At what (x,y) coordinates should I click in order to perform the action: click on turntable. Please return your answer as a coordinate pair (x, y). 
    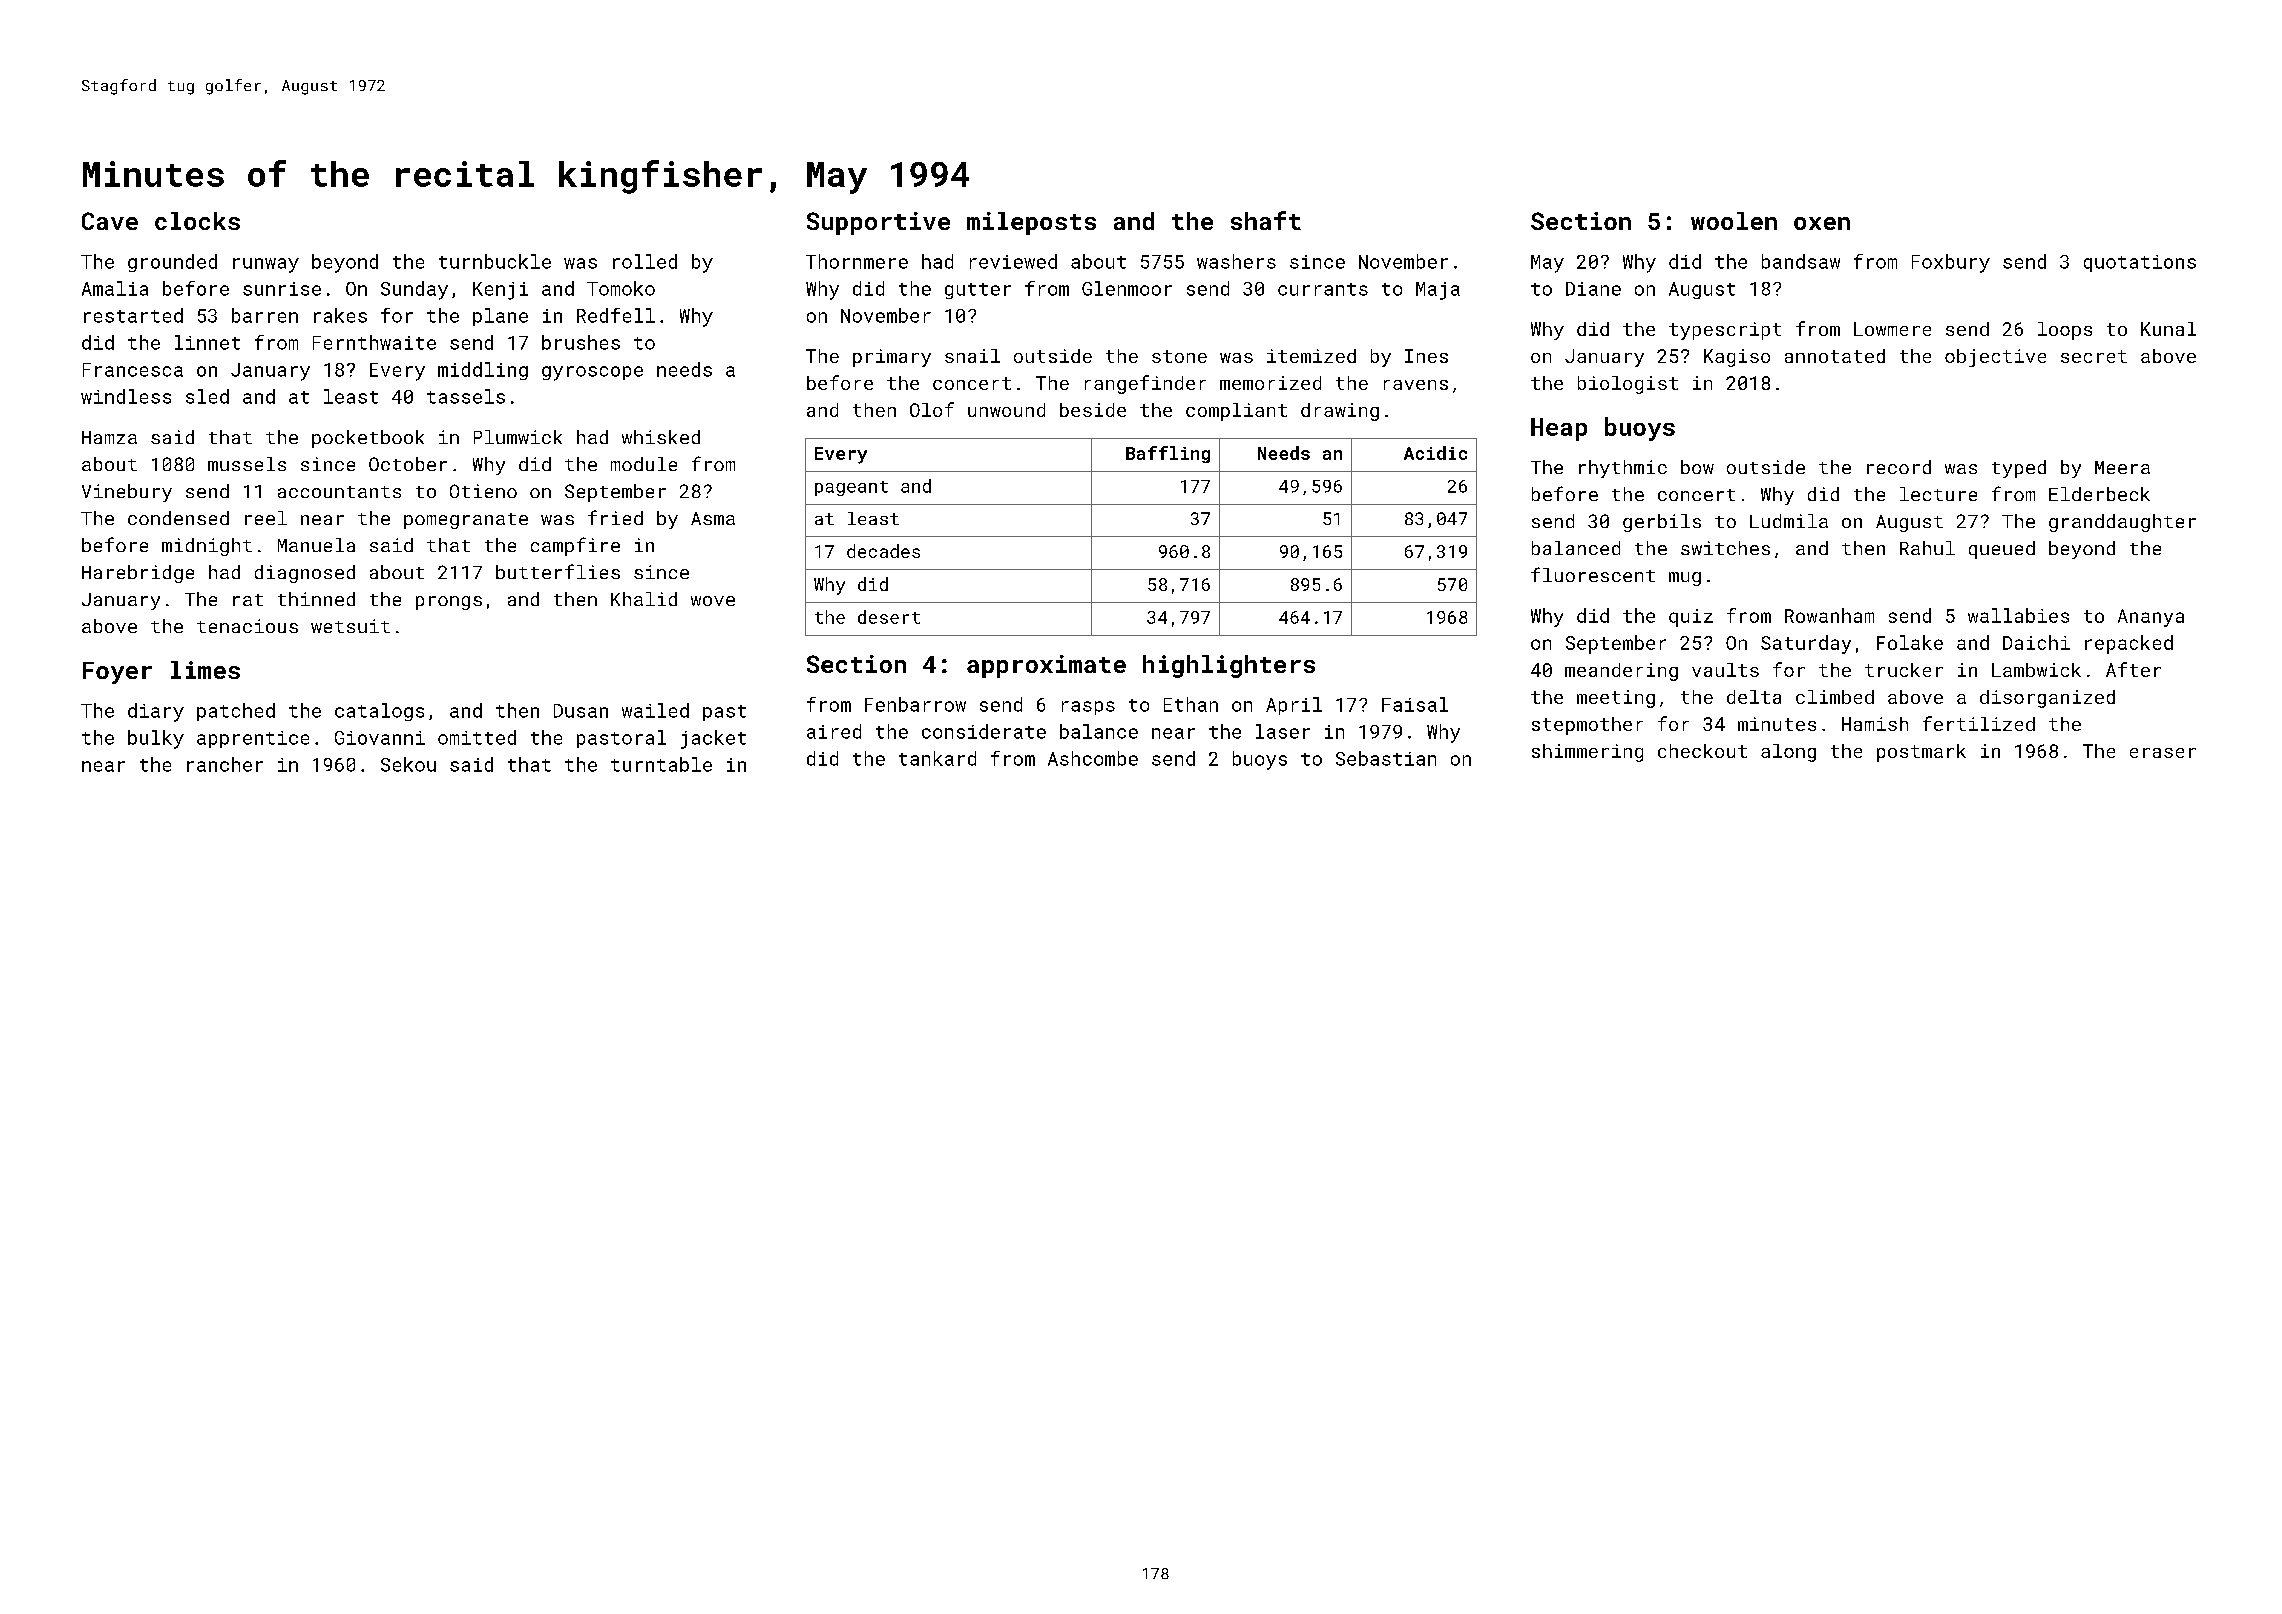
    Looking at the image, I should click on (661, 764).
